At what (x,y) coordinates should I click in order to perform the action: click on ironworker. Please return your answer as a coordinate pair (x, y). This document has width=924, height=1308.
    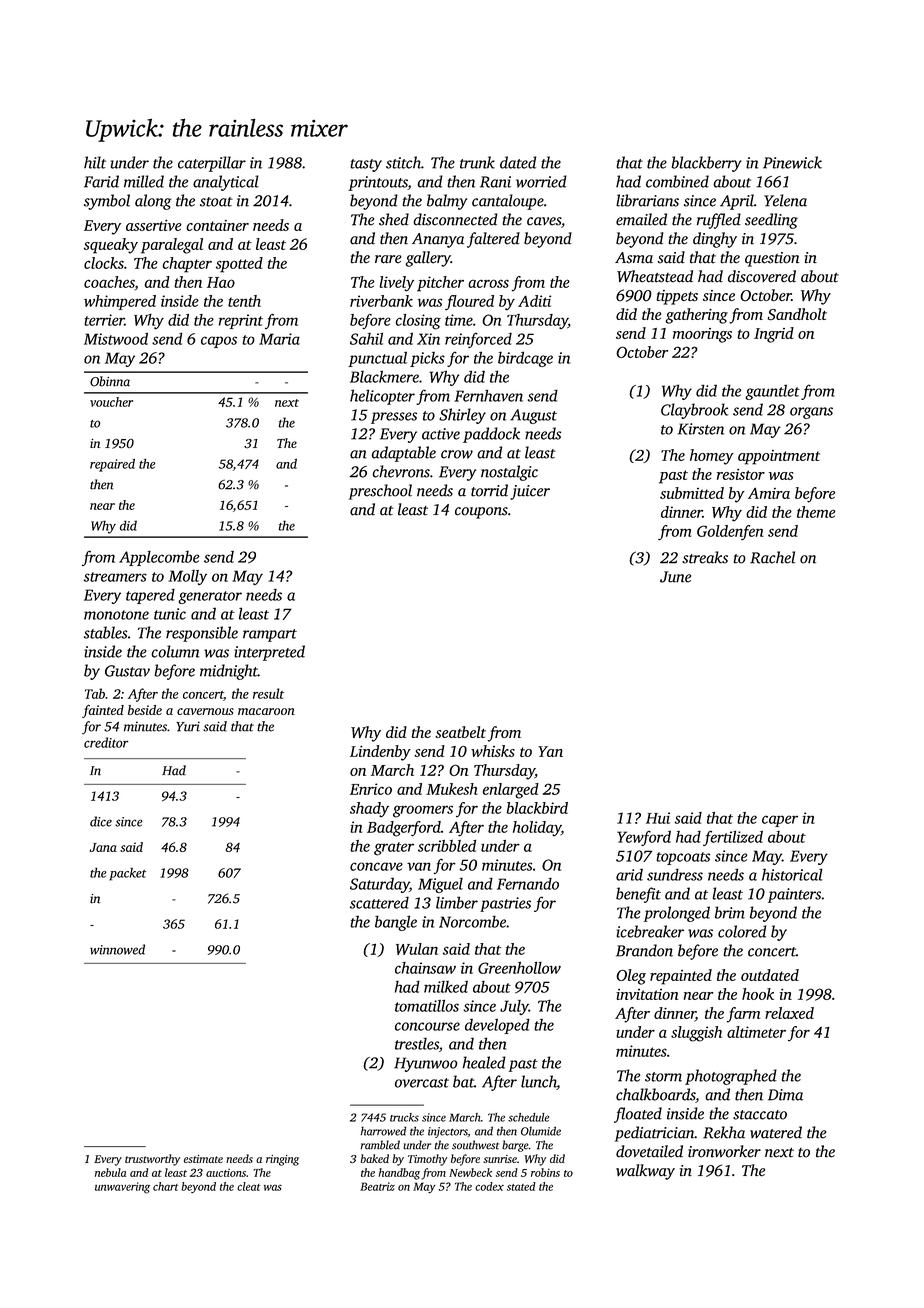
    Looking at the image, I should click on (724, 1151).
